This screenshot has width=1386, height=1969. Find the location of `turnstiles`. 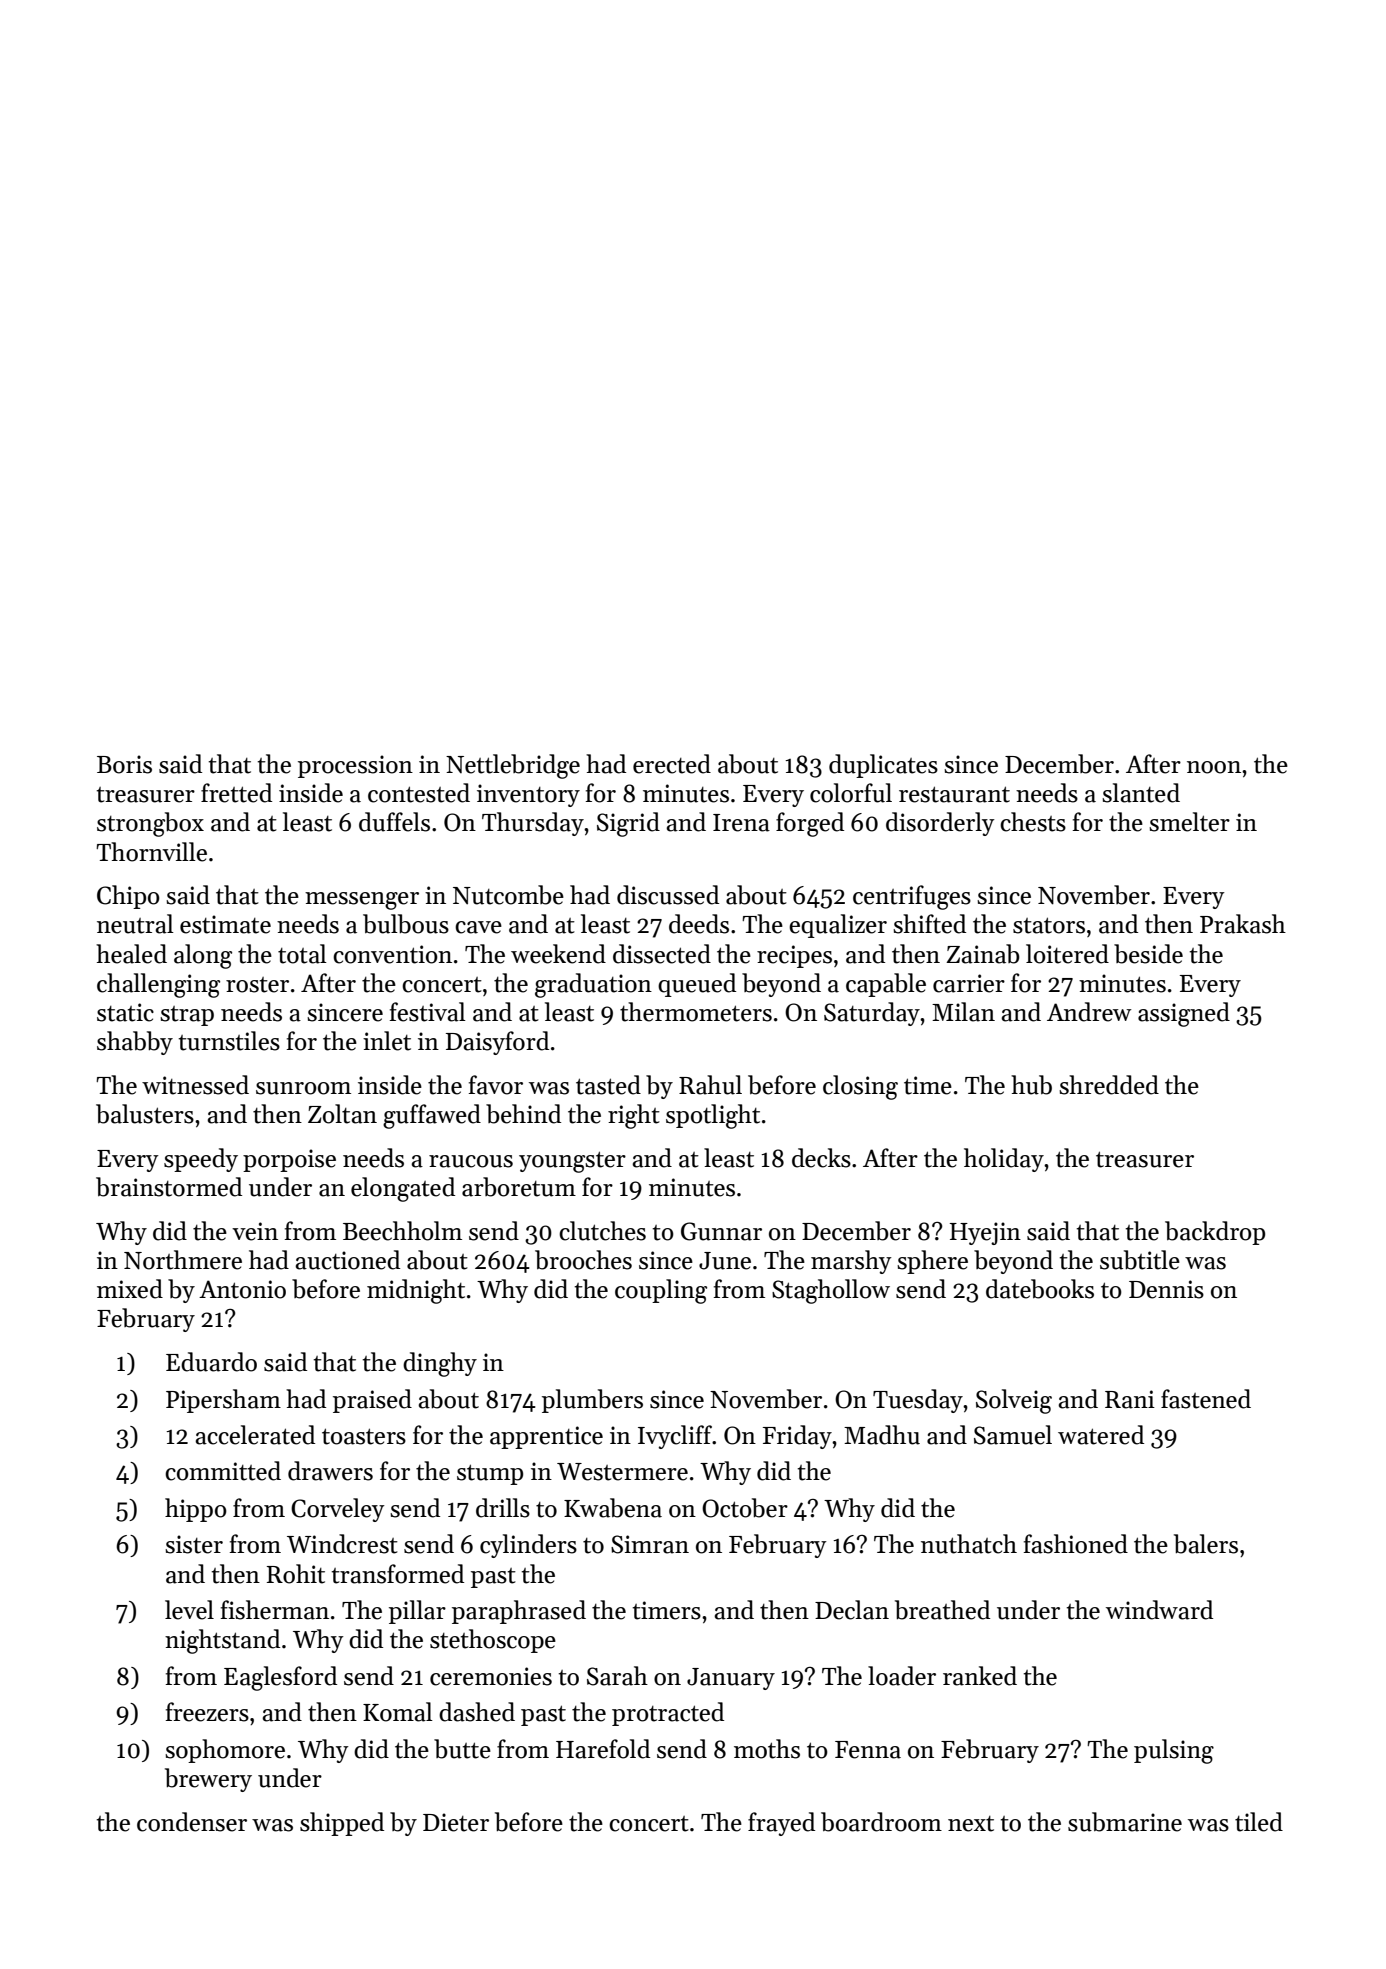

turnstiles is located at coordinates (229, 1041).
